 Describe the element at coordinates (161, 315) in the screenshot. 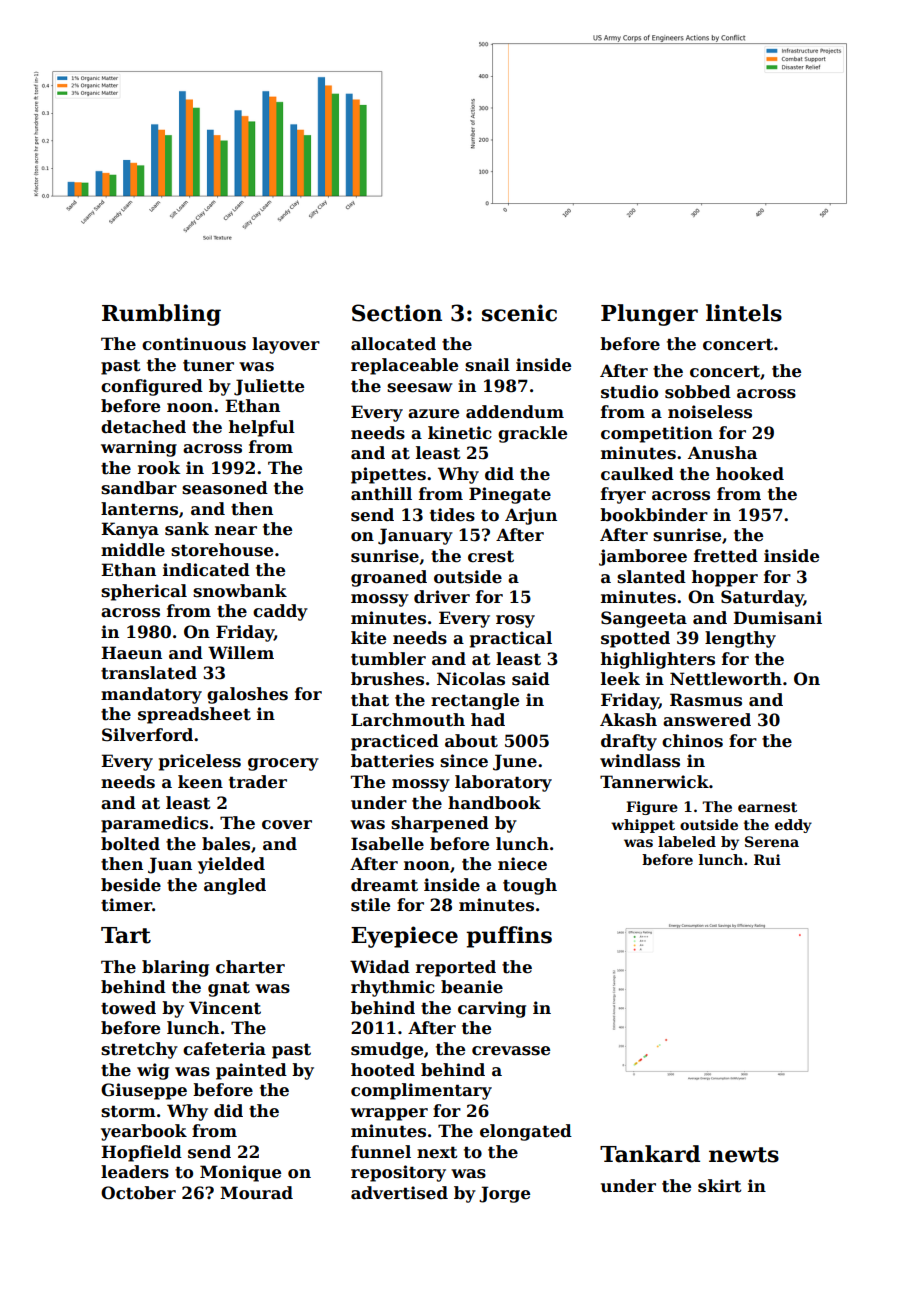

I see `Rumbling` at that location.
